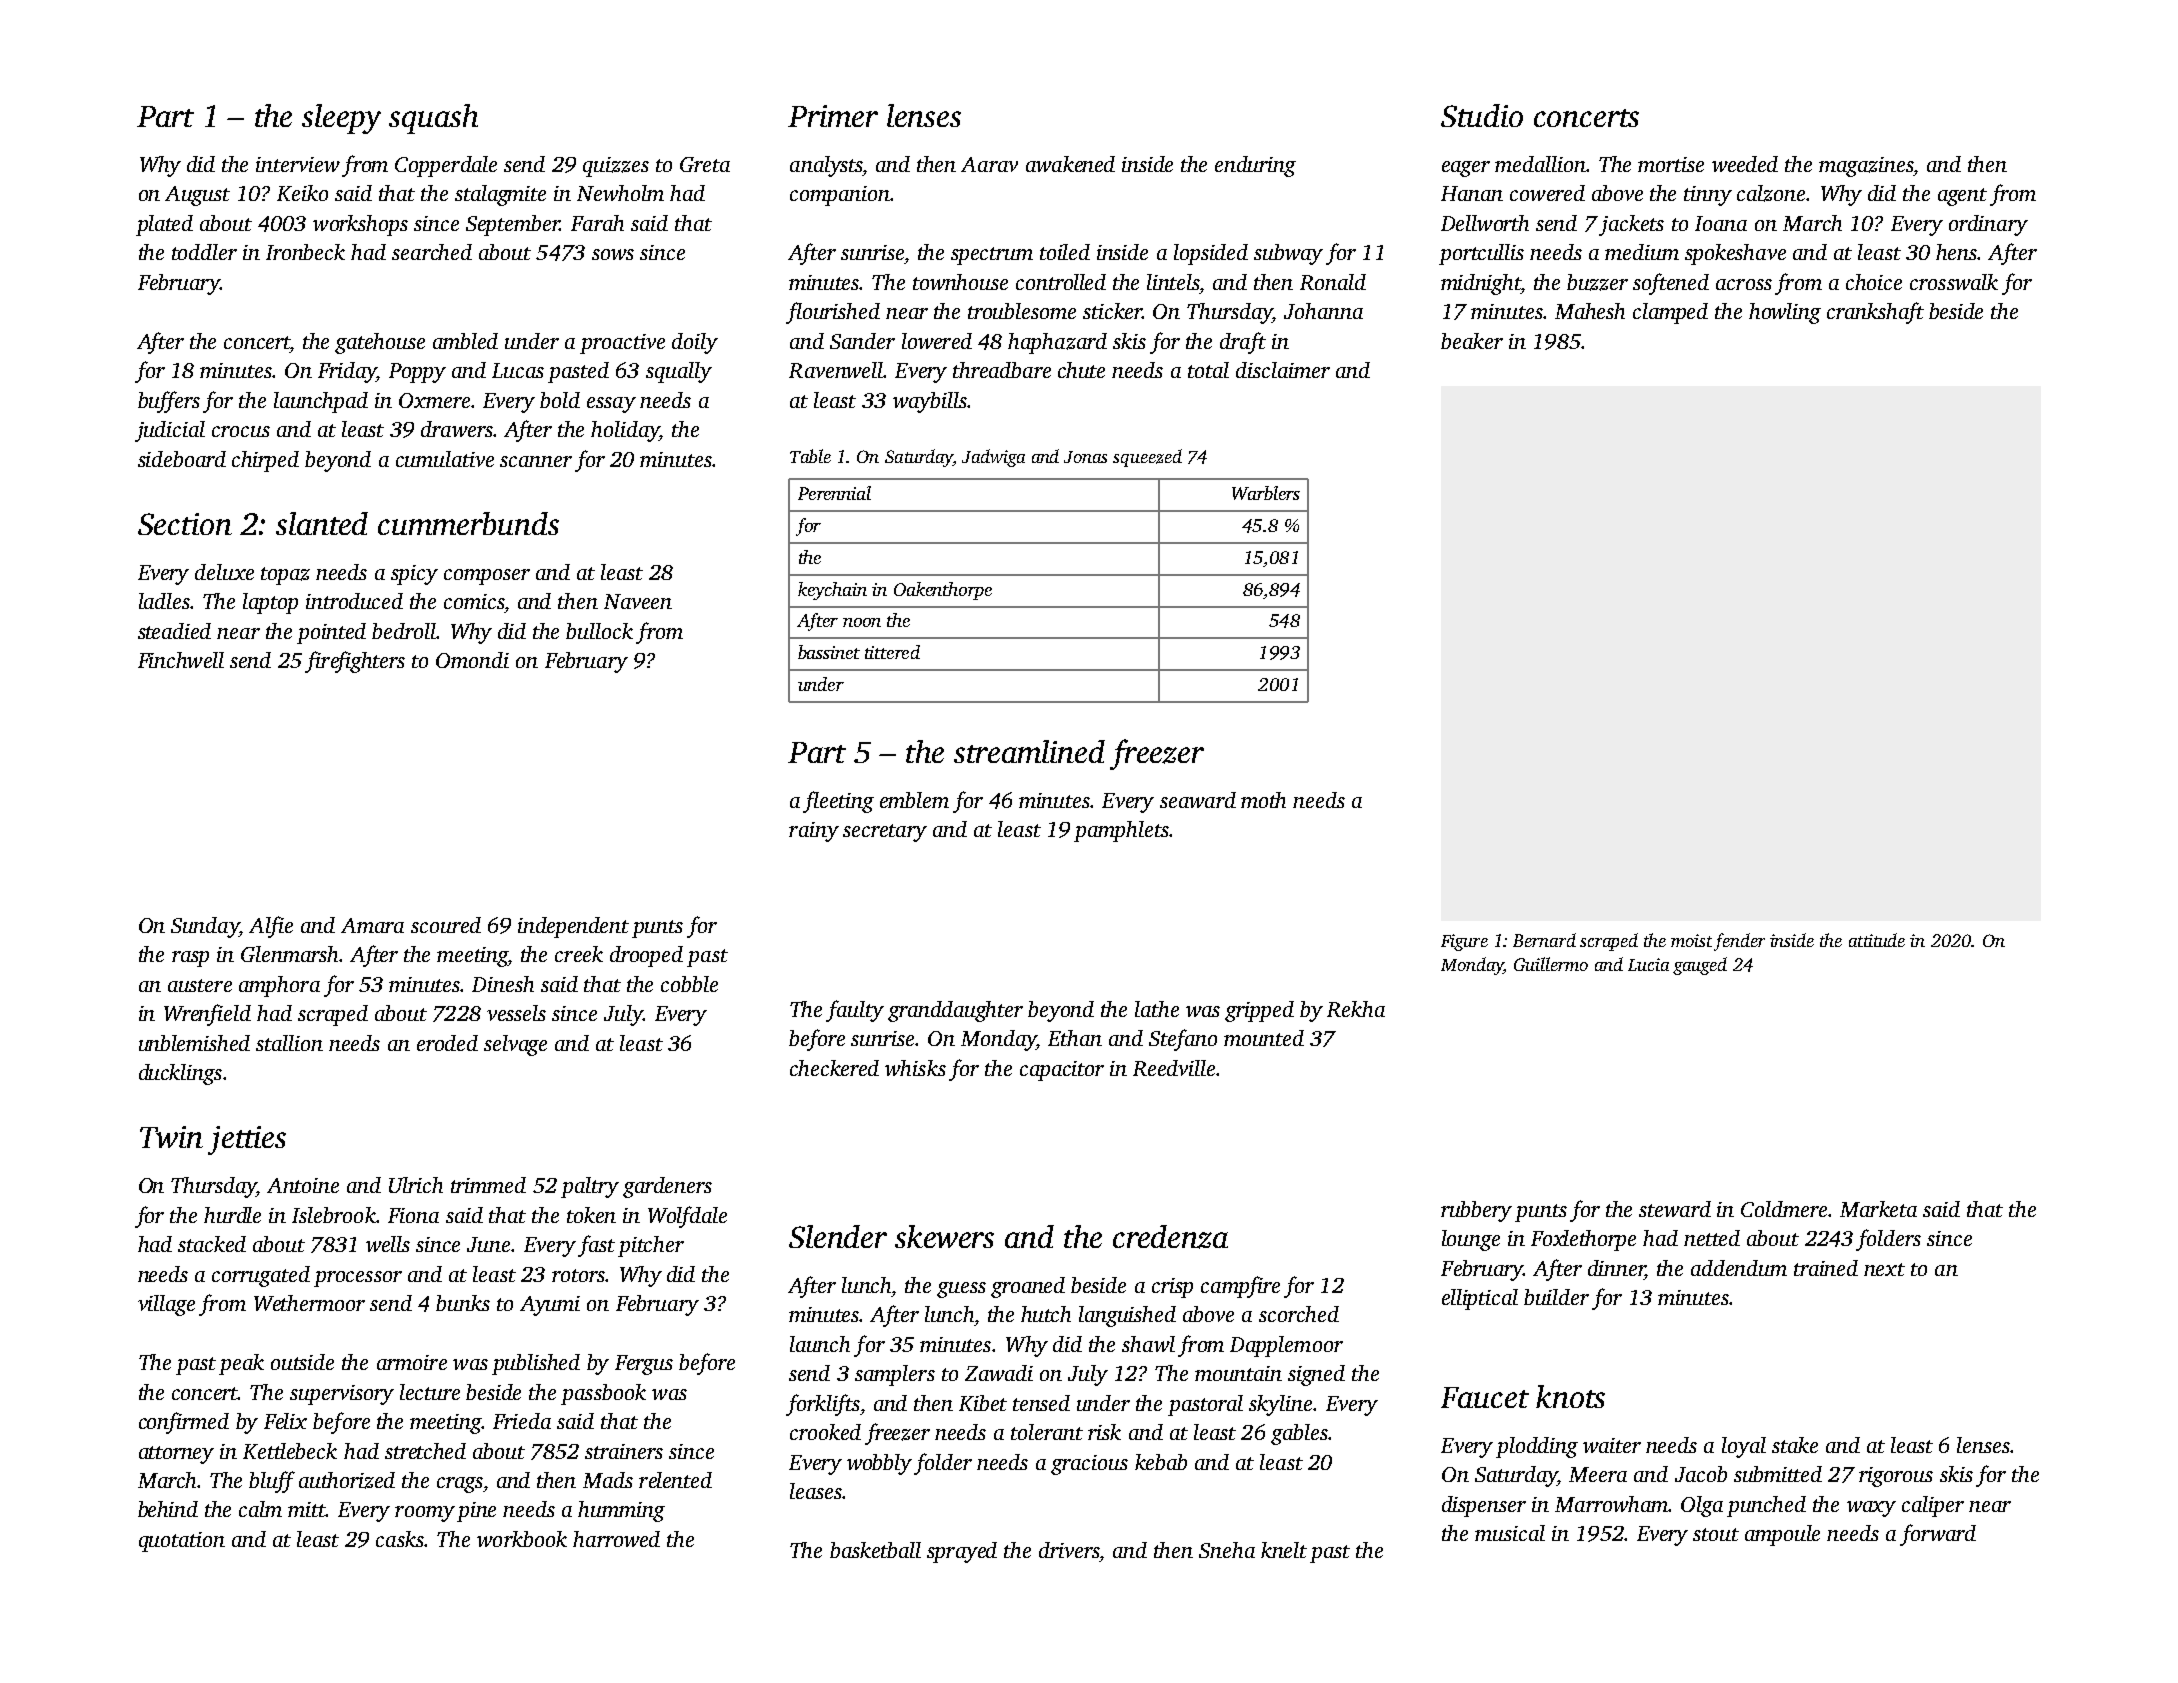  Describe the element at coordinates (472, 660) in the image. I see `Omondi` at that location.
